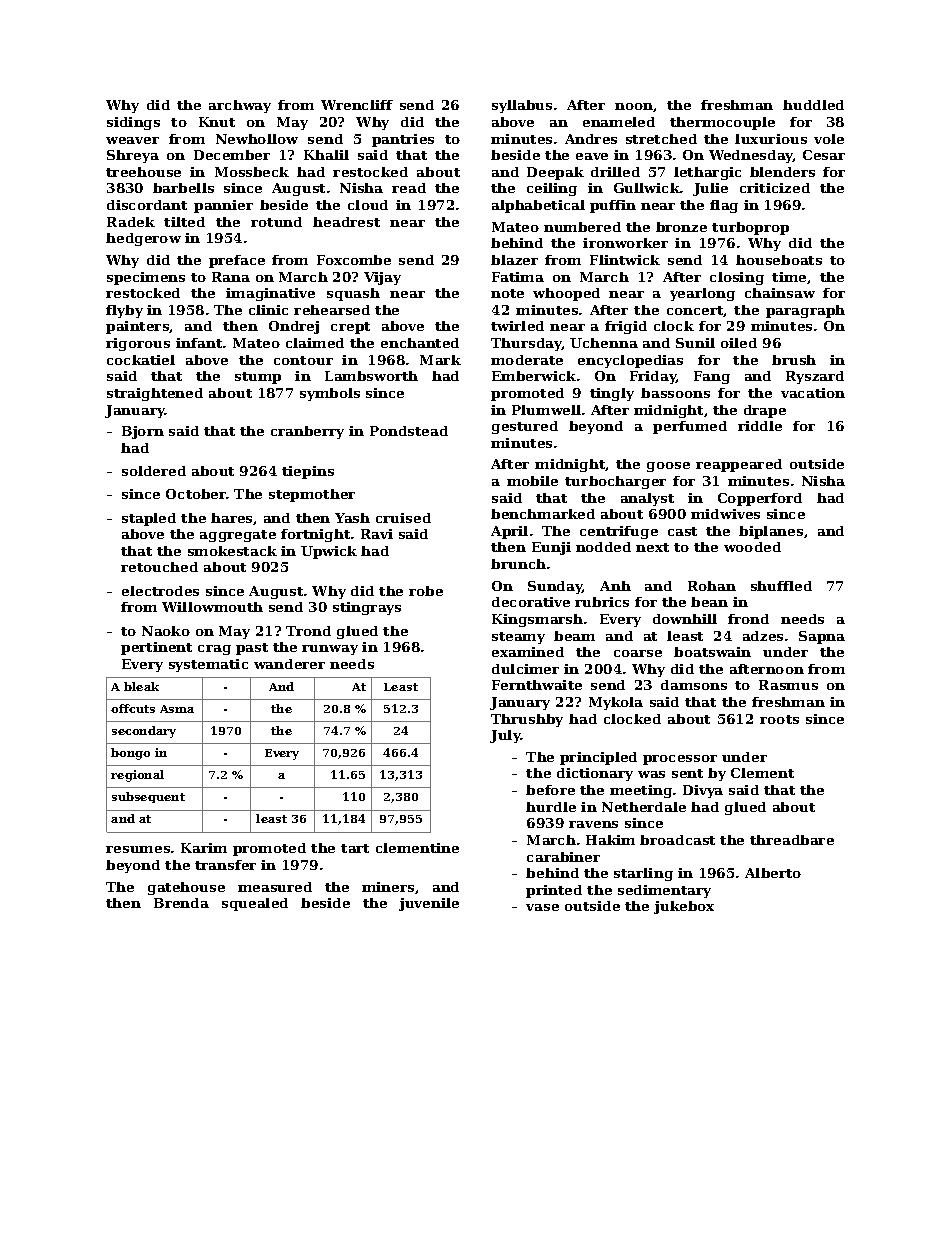 The height and width of the image is (1233, 952). Describe the element at coordinates (149, 519) in the image. I see `stapled` at that location.
